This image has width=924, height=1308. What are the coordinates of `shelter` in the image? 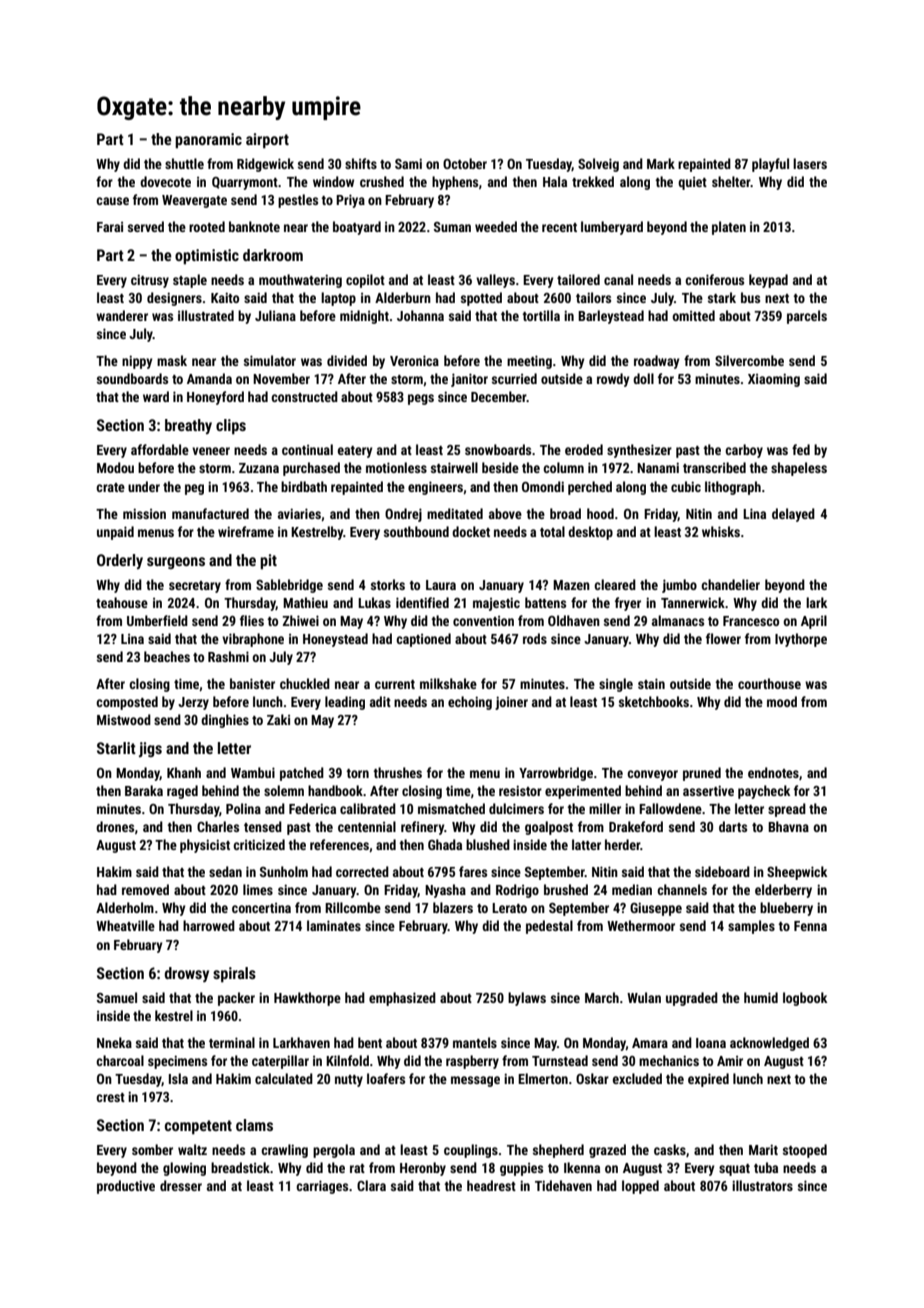 It's located at (731, 181).
